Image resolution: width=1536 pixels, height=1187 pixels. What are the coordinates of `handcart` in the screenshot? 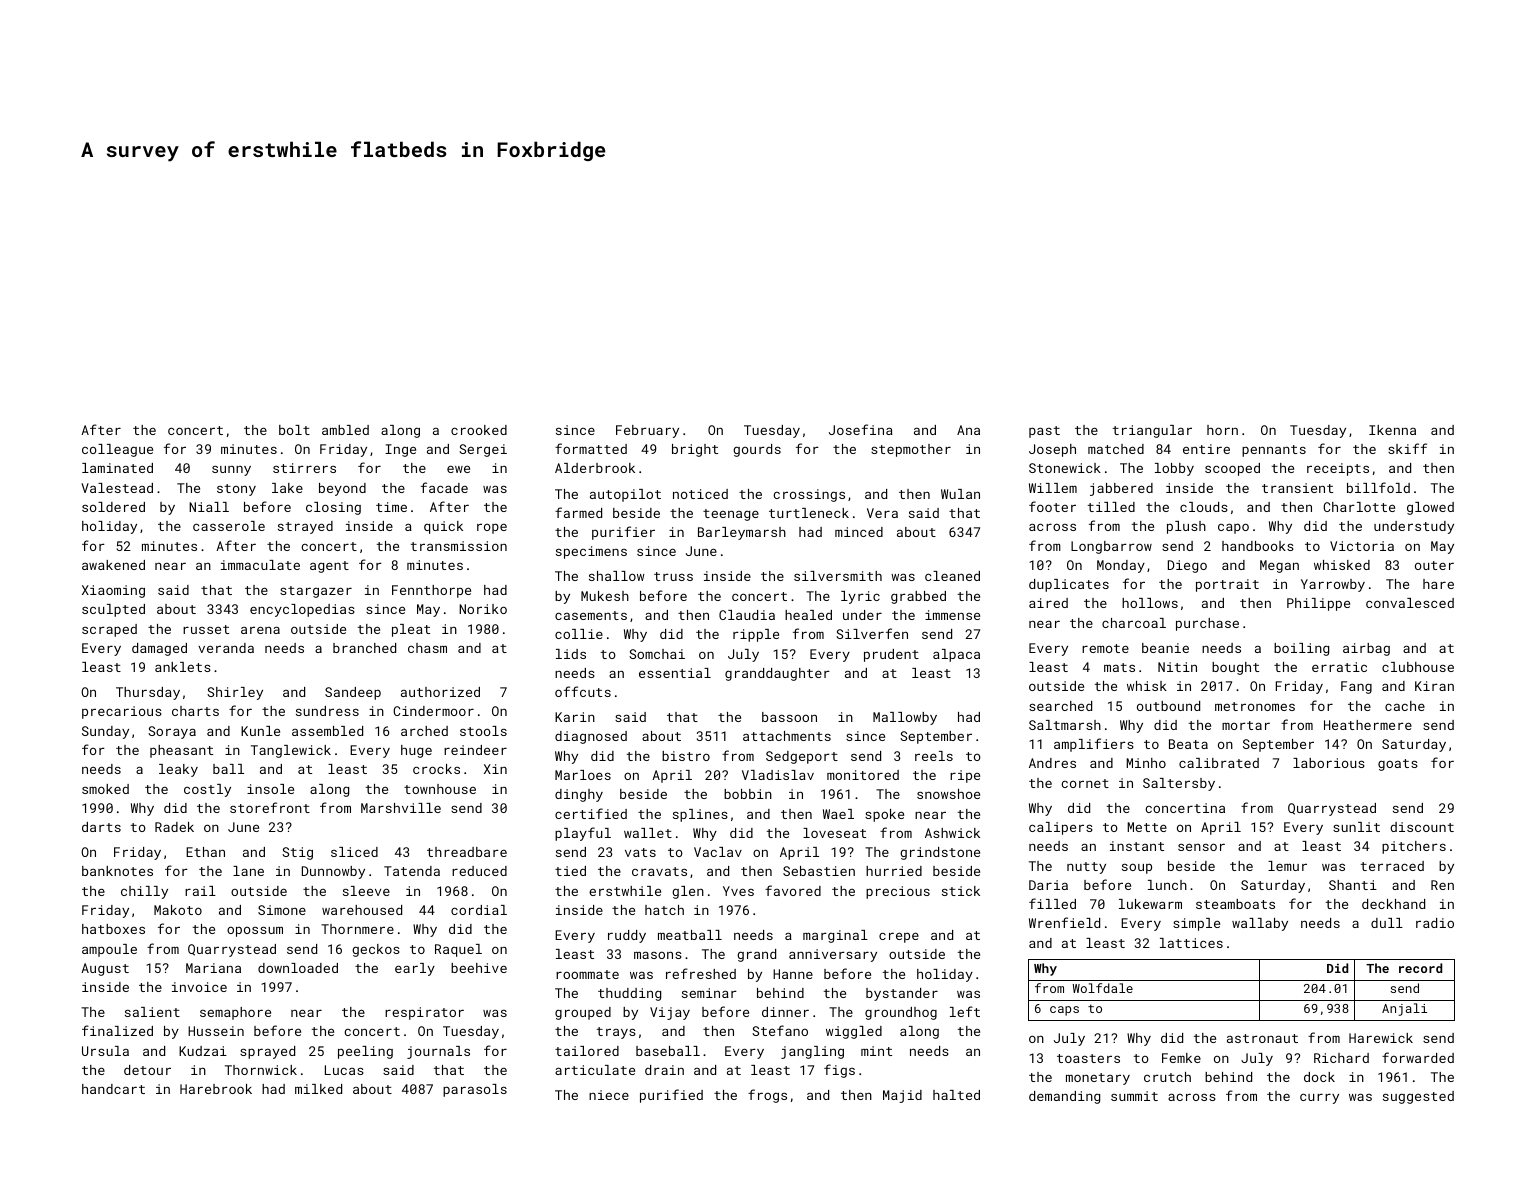 It's located at (113, 1089).
